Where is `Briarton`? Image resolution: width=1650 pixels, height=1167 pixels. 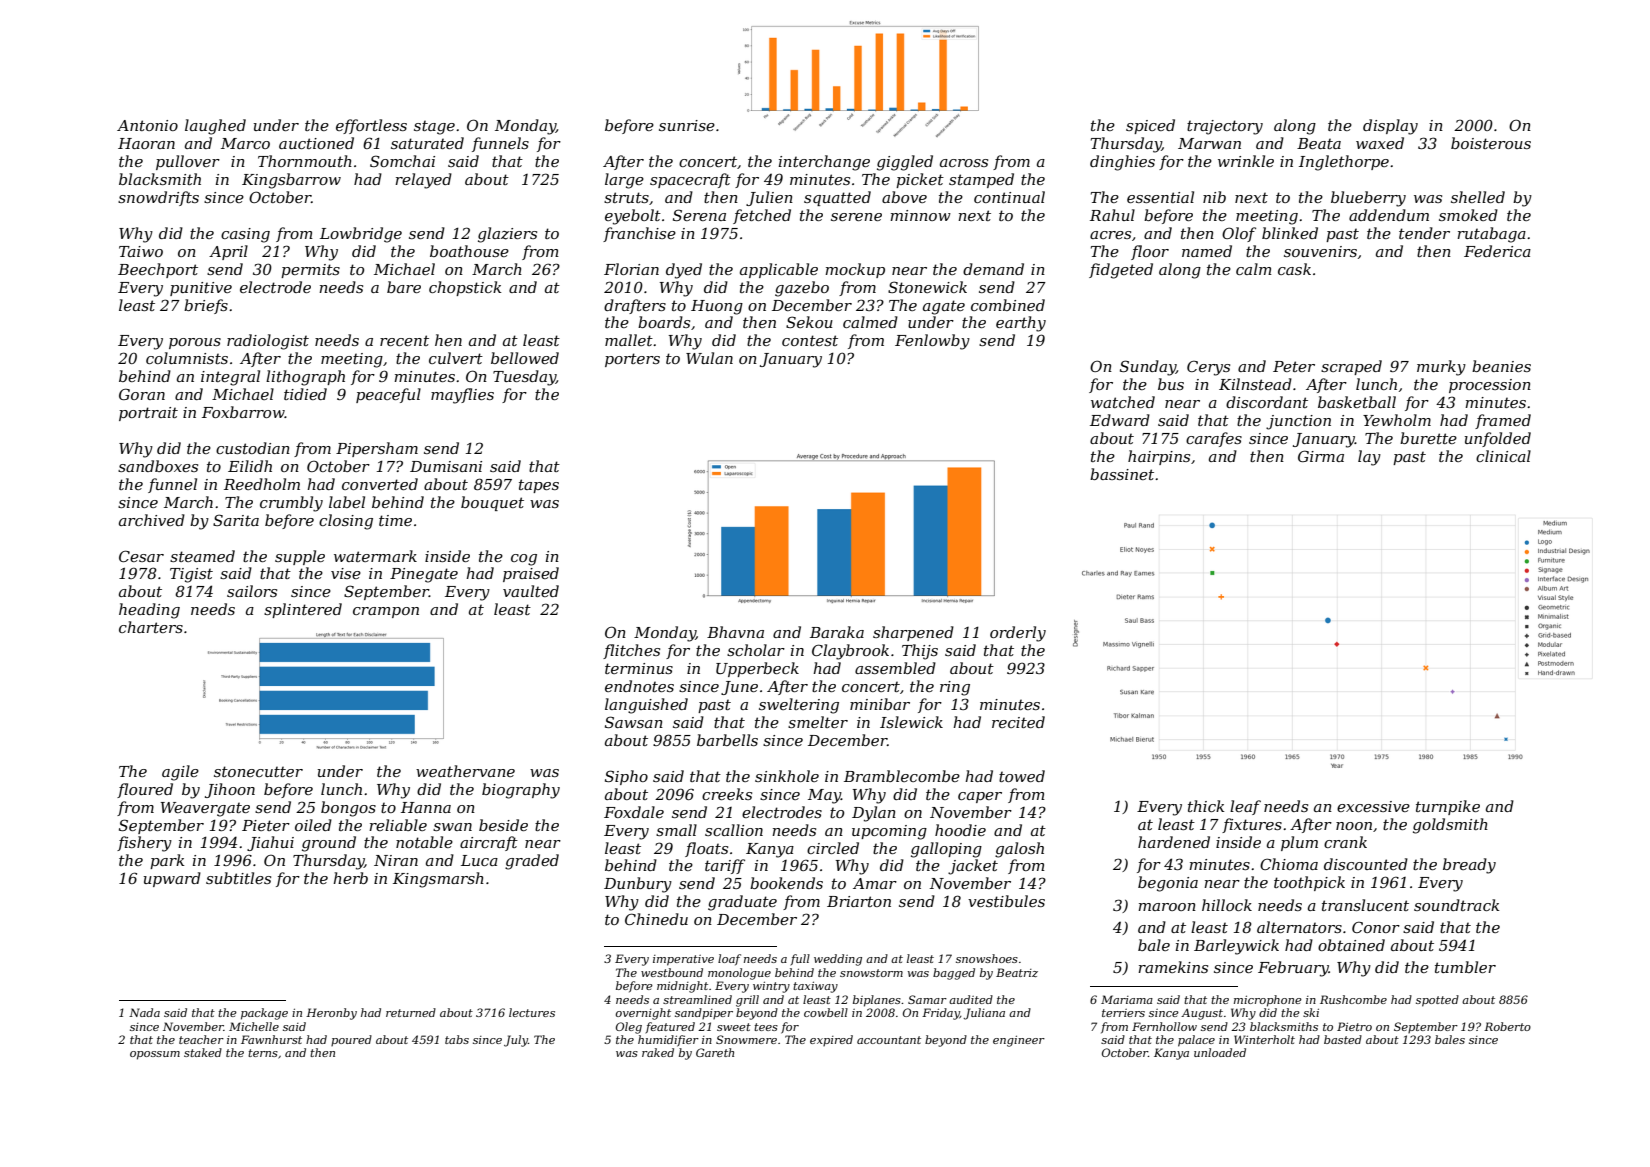
Briarton is located at coordinates (859, 901).
